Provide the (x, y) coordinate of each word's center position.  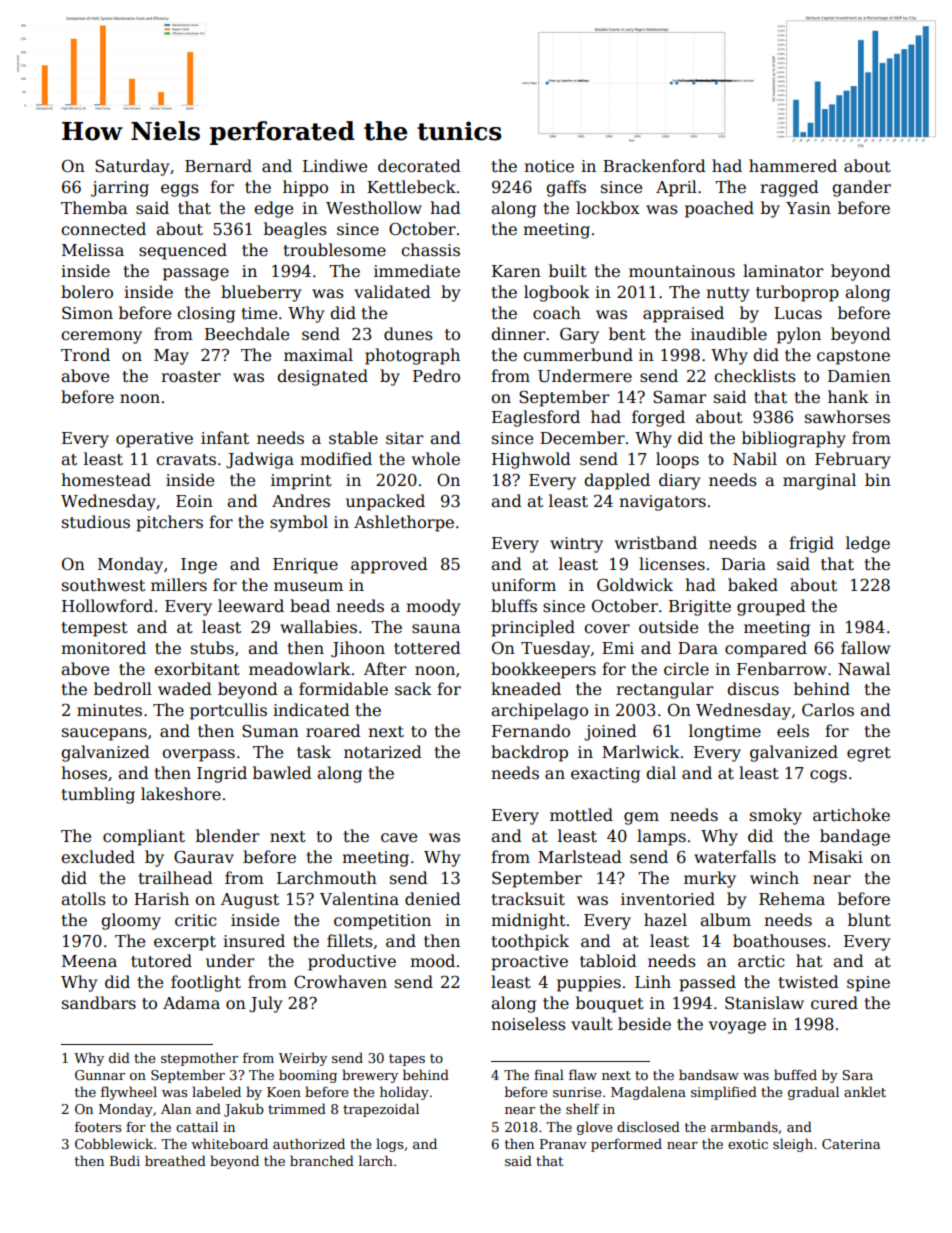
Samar (679, 397)
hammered (793, 166)
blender (227, 836)
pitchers (169, 523)
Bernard (218, 166)
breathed (175, 1160)
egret (869, 754)
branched (322, 1160)
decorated (419, 166)
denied (433, 899)
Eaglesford (536, 418)
